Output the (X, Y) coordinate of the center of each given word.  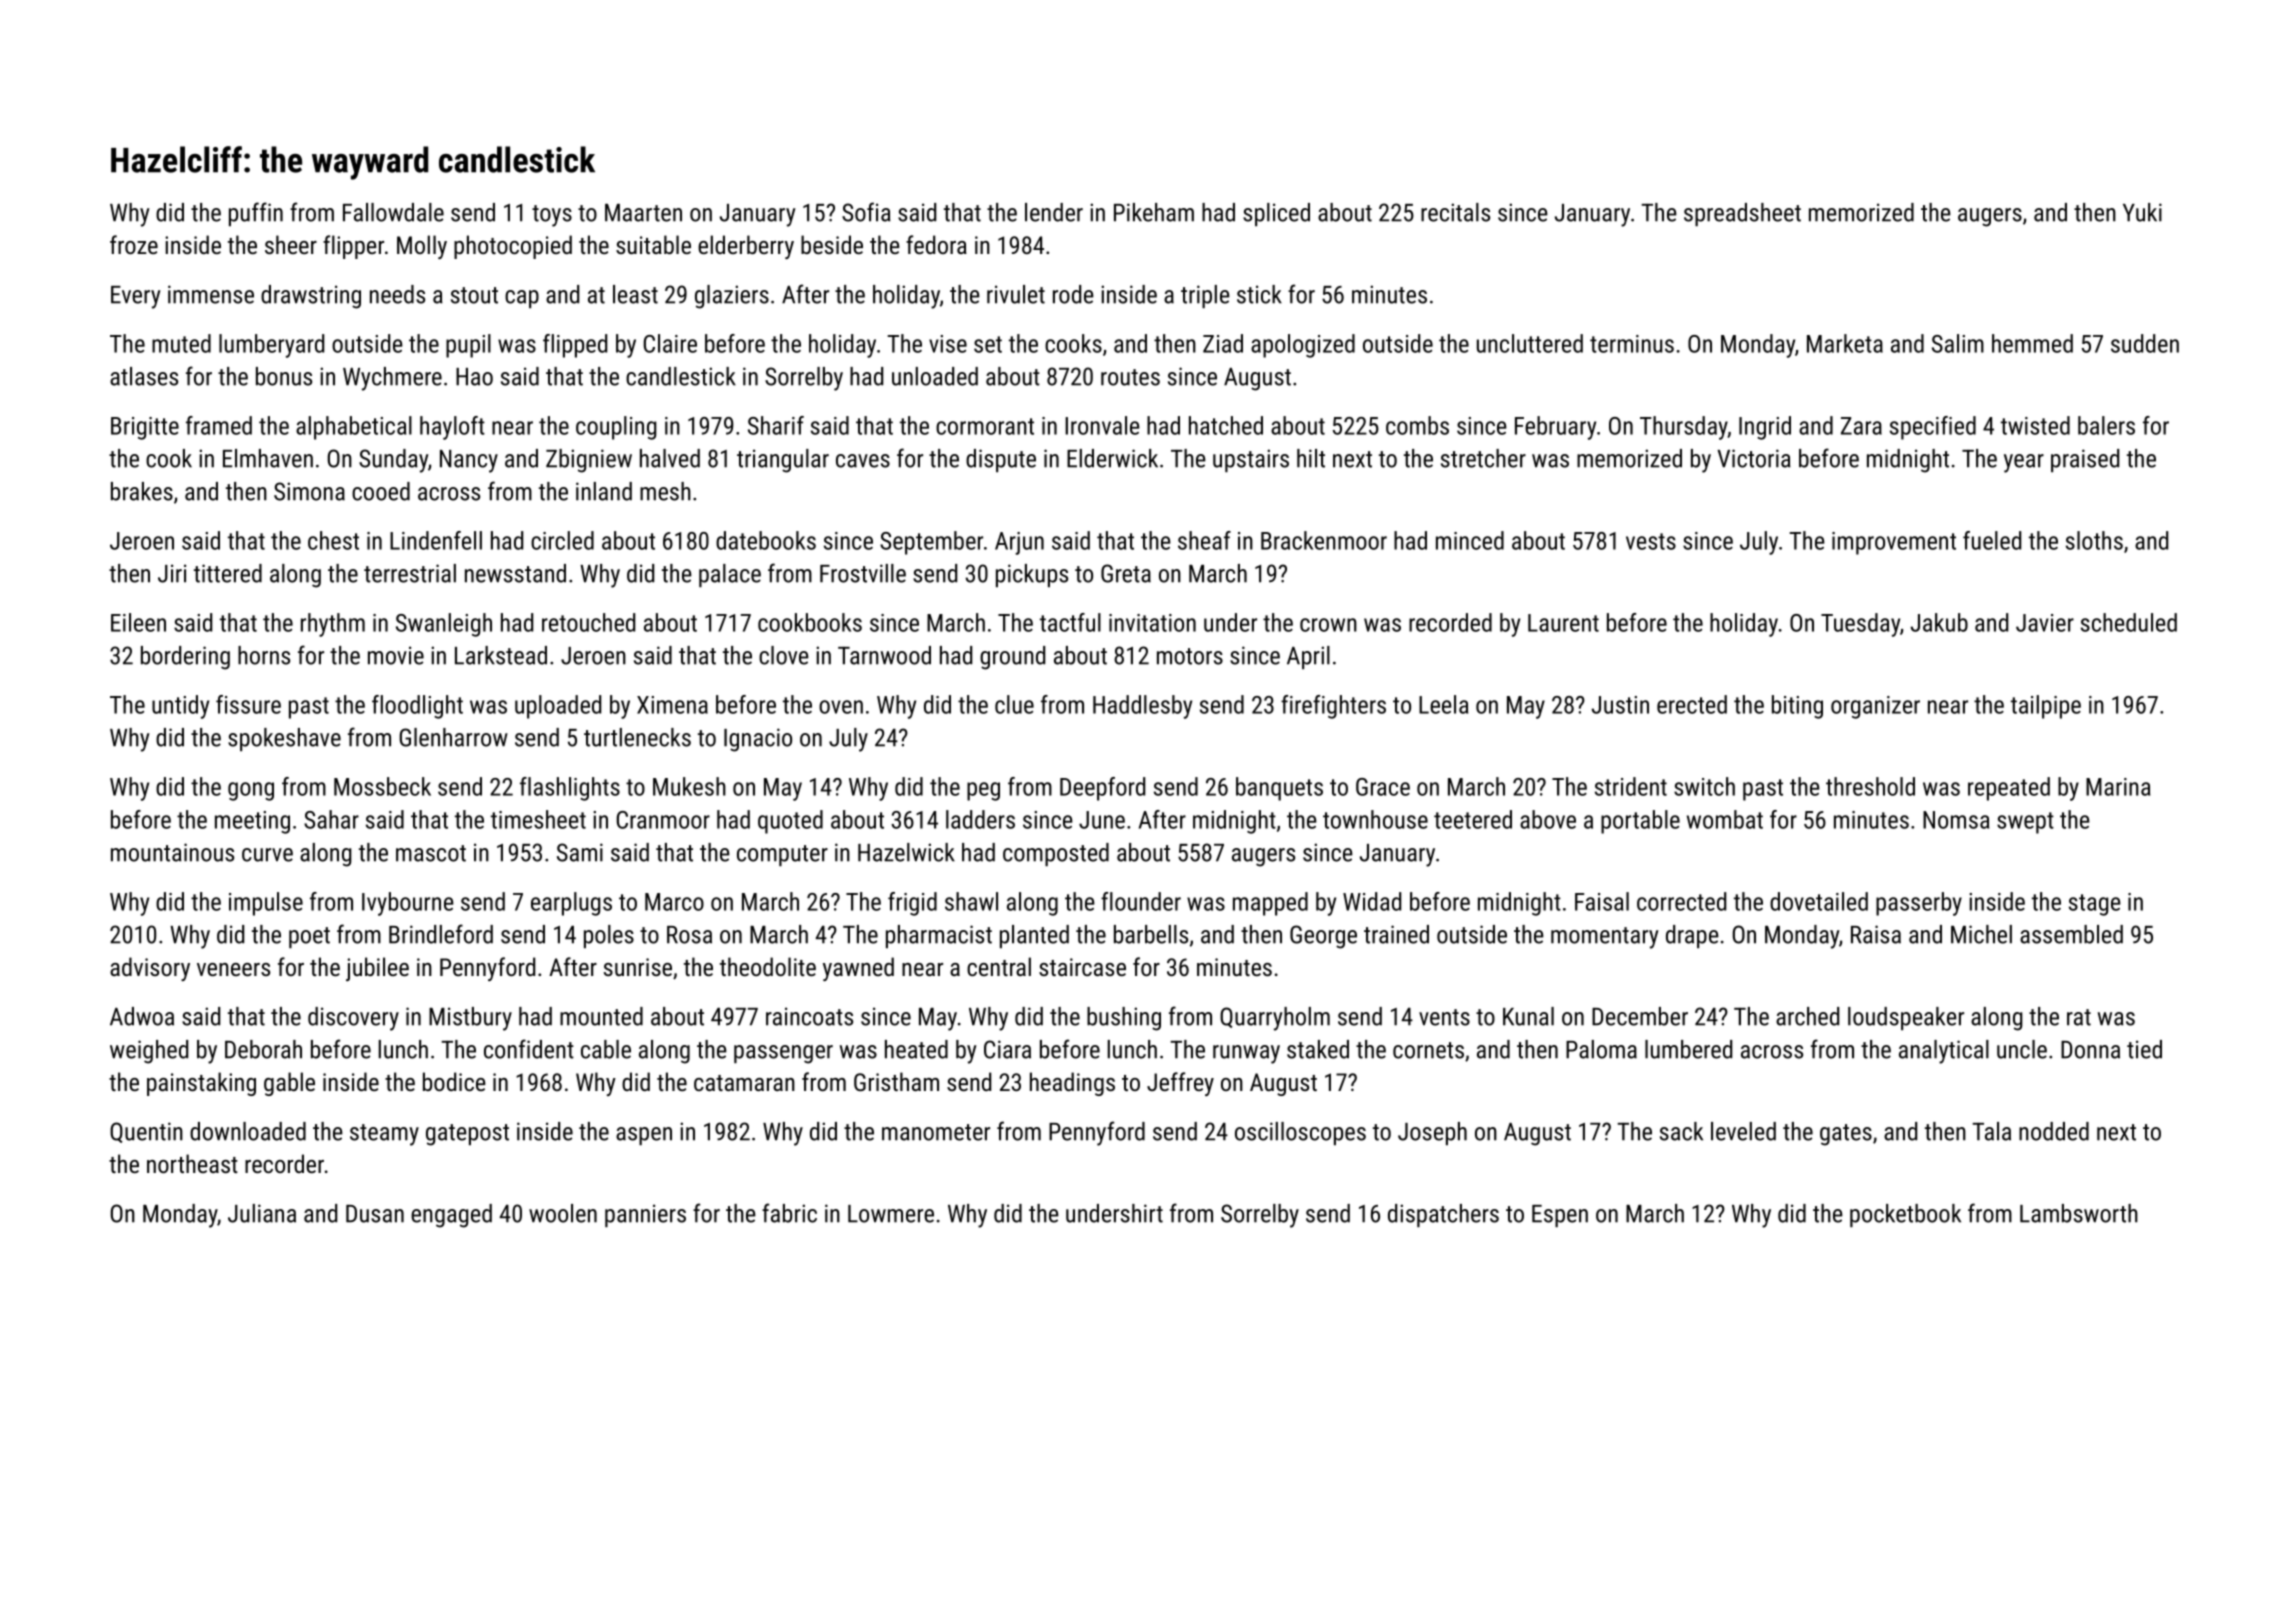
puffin (256, 214)
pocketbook (1905, 1215)
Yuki (2142, 212)
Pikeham (1154, 212)
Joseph (1432, 1133)
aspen (644, 1136)
